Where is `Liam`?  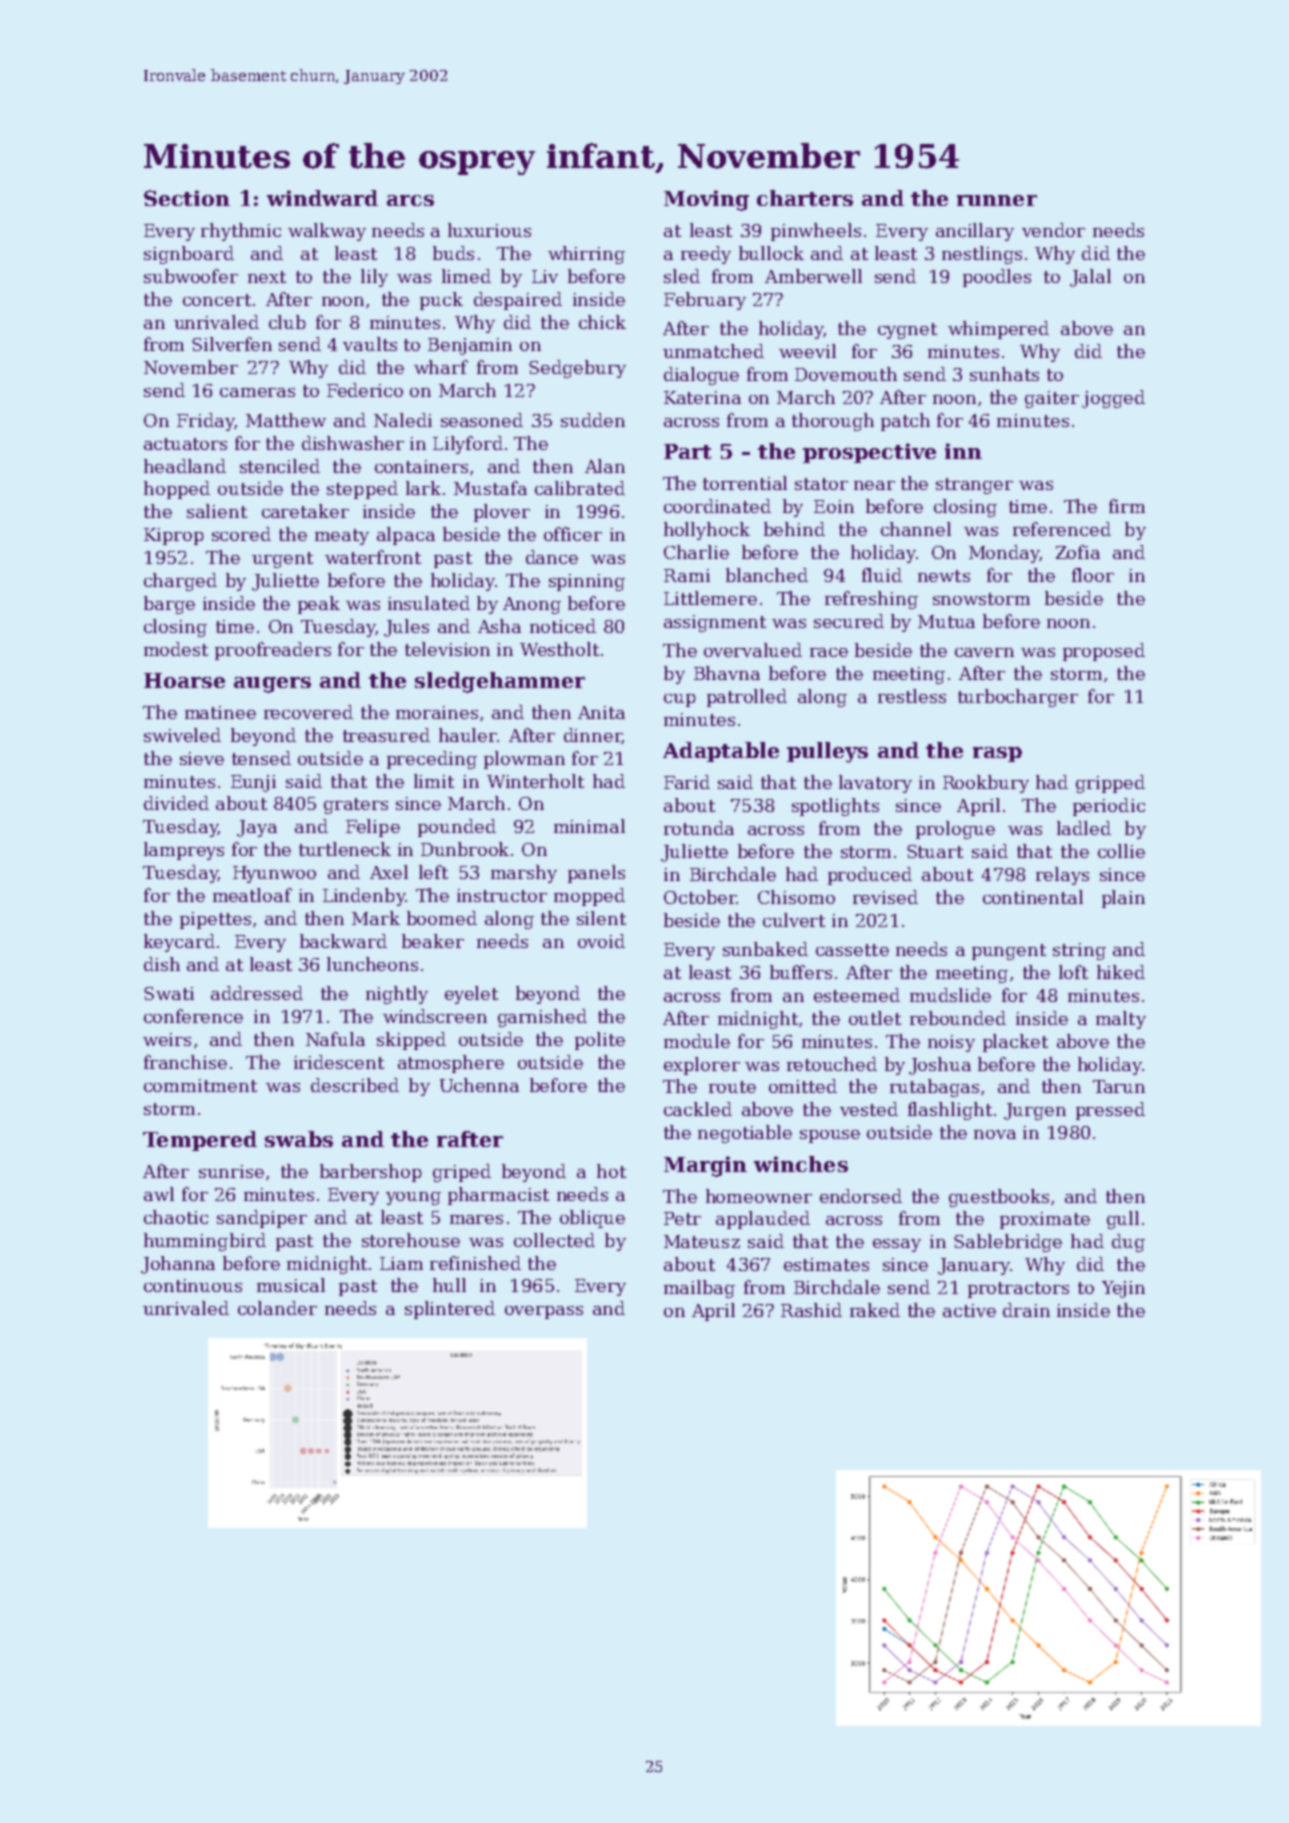
Liam is located at coordinates (401, 1263).
